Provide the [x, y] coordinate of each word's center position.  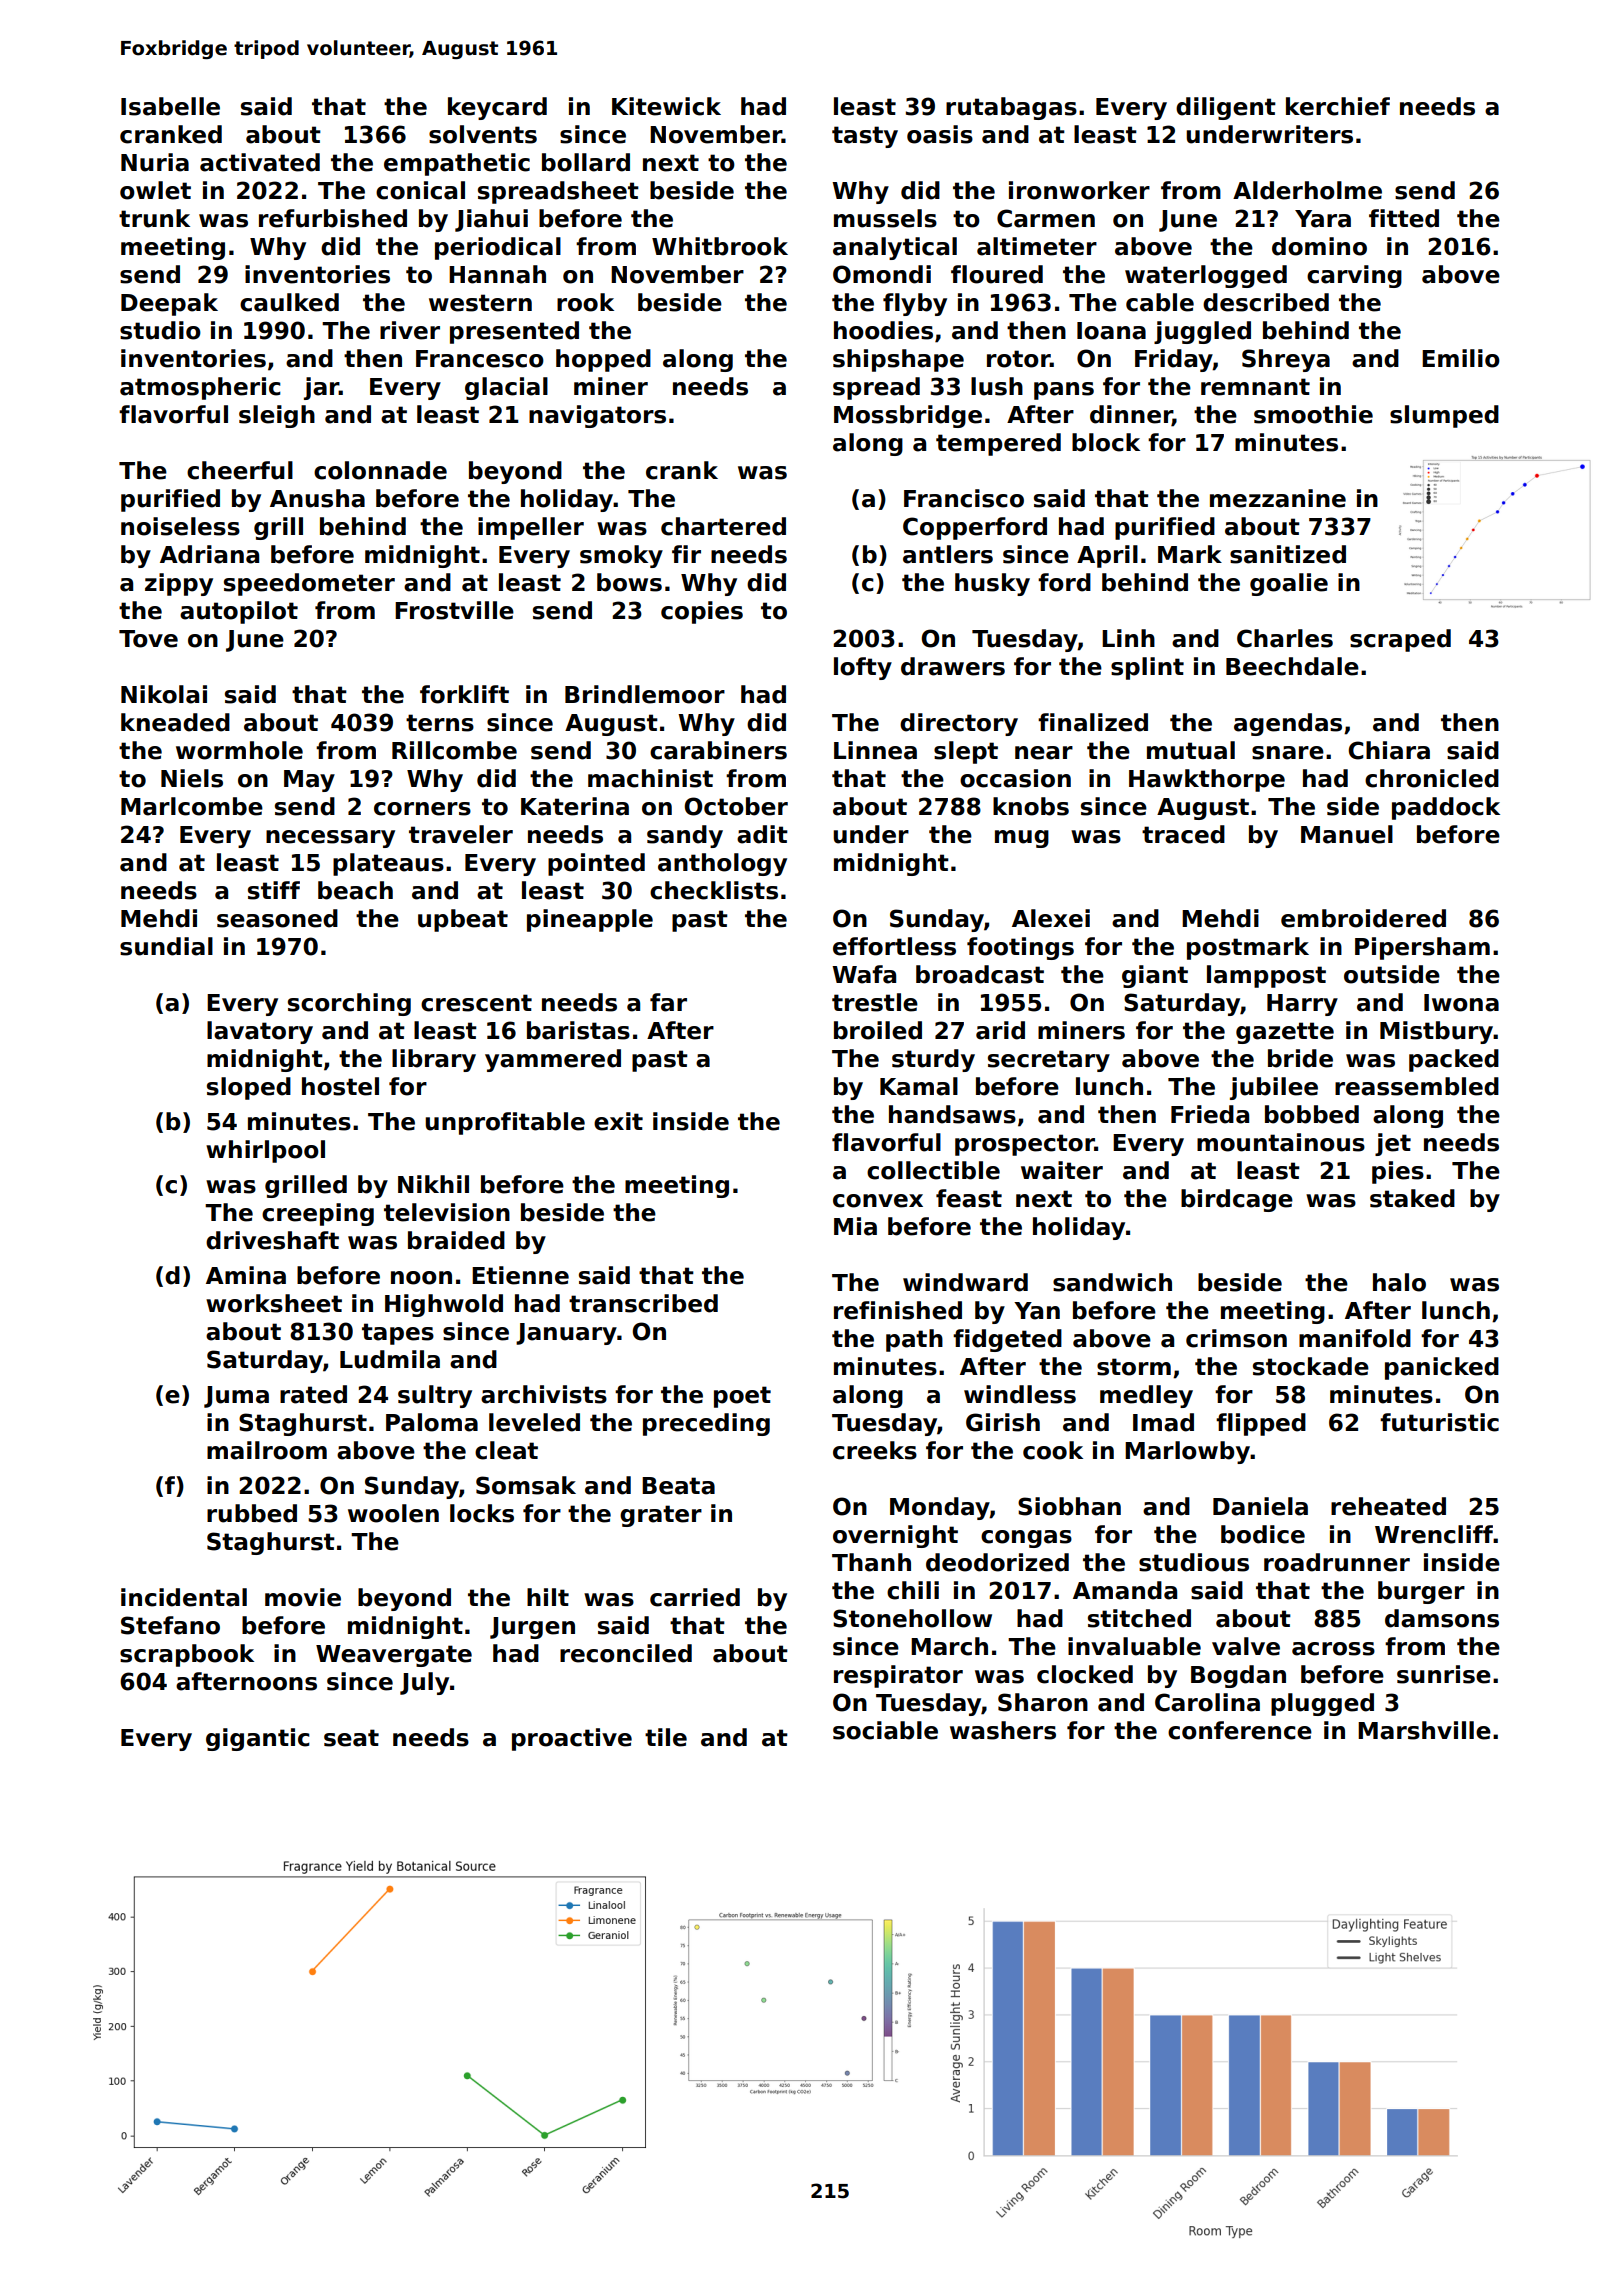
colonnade [380, 470]
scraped [1400, 640]
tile [666, 1737]
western [480, 303]
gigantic [258, 1739]
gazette [1285, 1033]
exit [618, 1121]
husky [992, 584]
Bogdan [1238, 1676]
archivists [544, 1394]
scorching [349, 1004]
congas [1026, 1539]
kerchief [1338, 106]
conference [1240, 1730]
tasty [865, 137]
